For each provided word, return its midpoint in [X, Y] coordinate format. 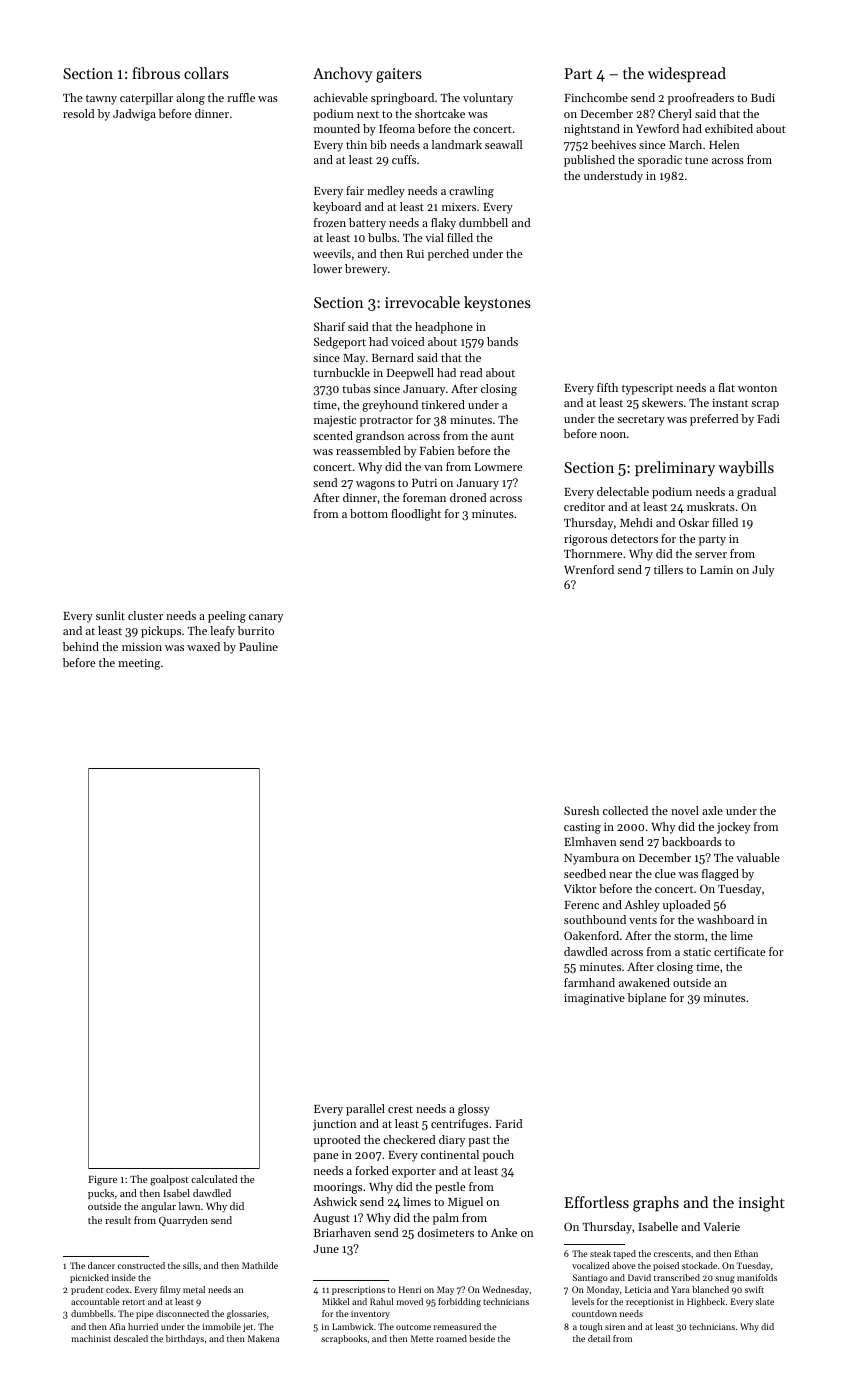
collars [206, 73]
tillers [668, 569]
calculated [214, 1179]
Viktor [580, 888]
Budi [763, 97]
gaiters [399, 75]
